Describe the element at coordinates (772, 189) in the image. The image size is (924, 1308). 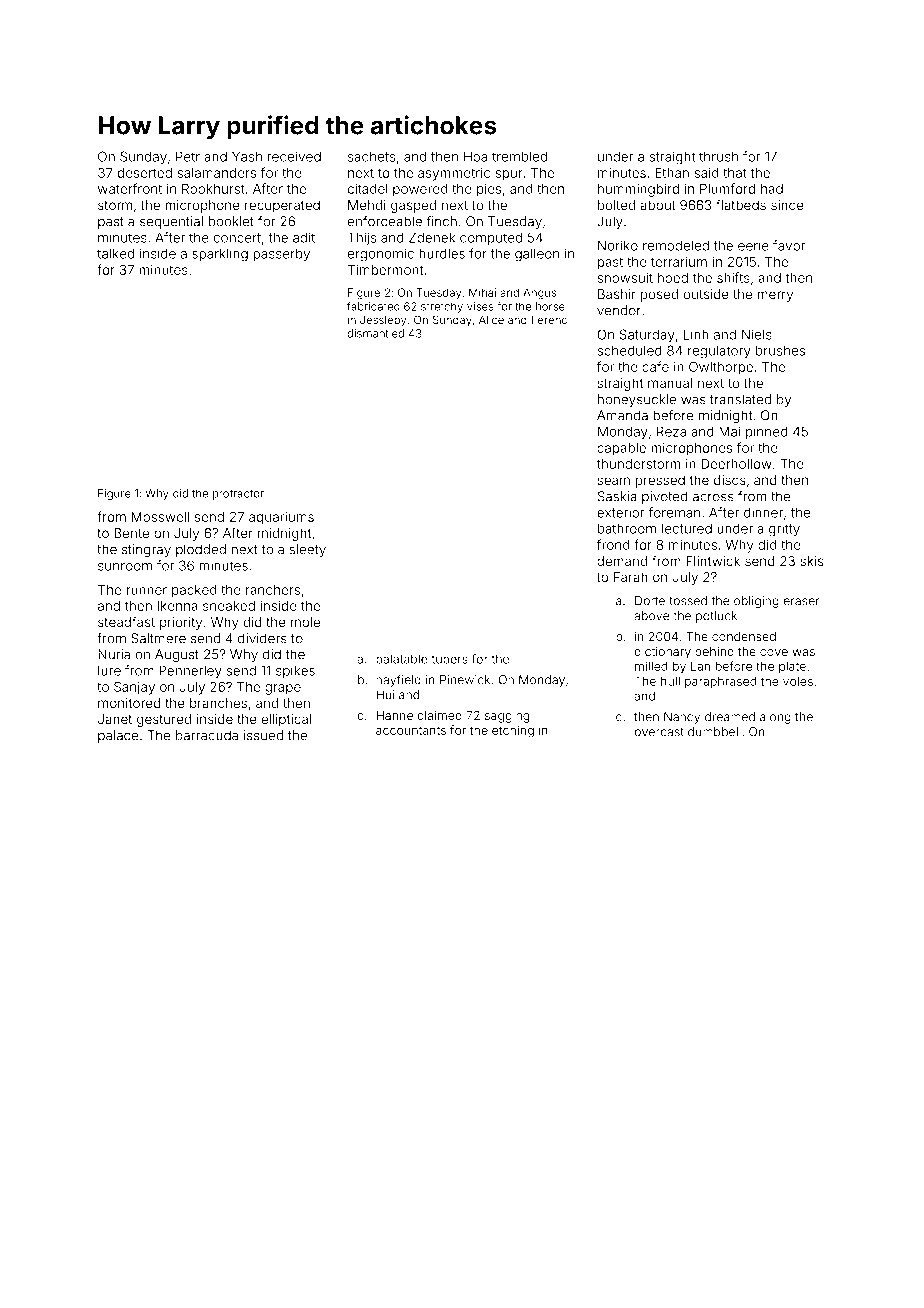
I see `had` at that location.
